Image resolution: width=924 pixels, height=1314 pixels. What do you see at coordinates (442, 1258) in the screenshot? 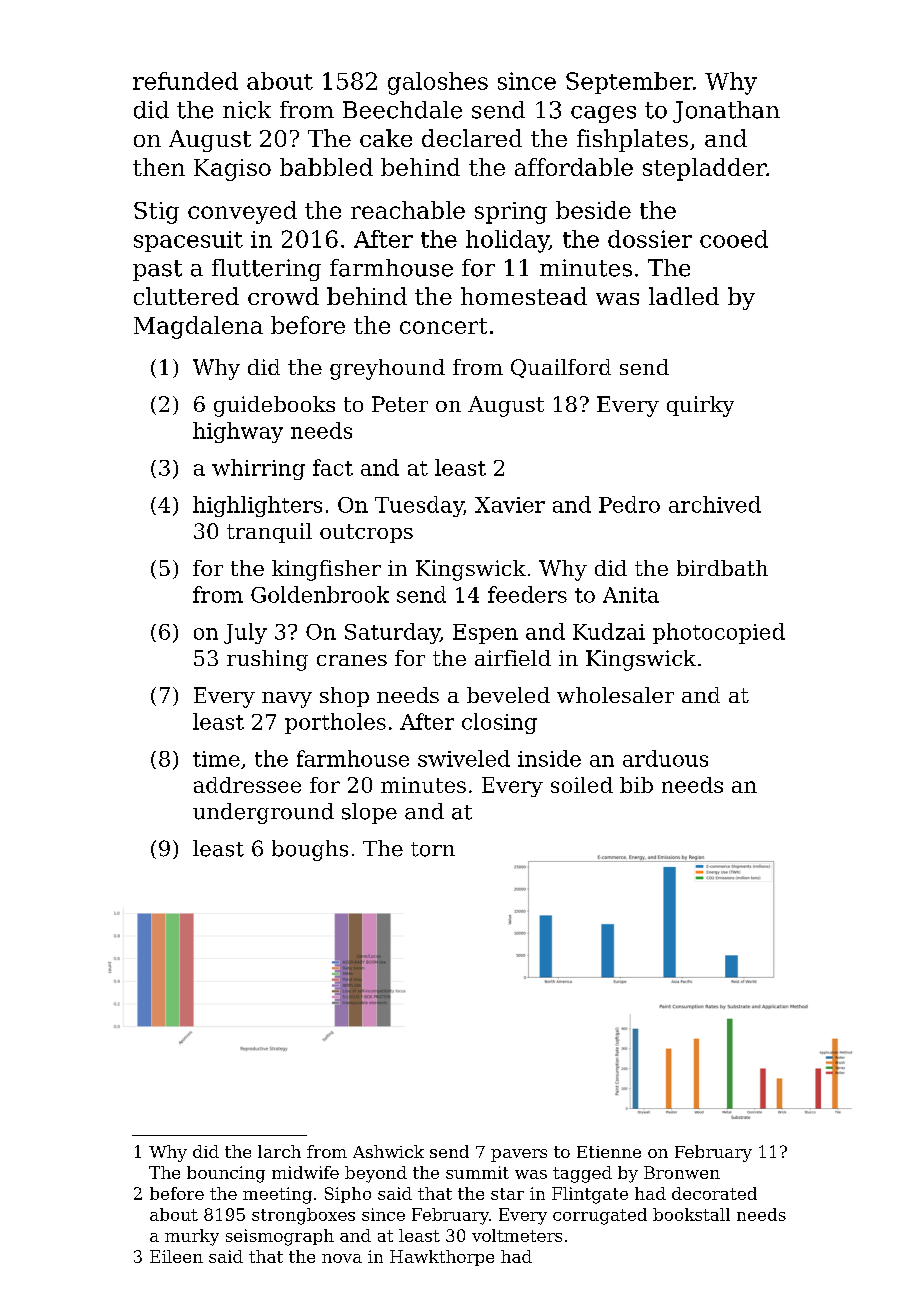
I see `Hawkthorpe` at bounding box center [442, 1258].
